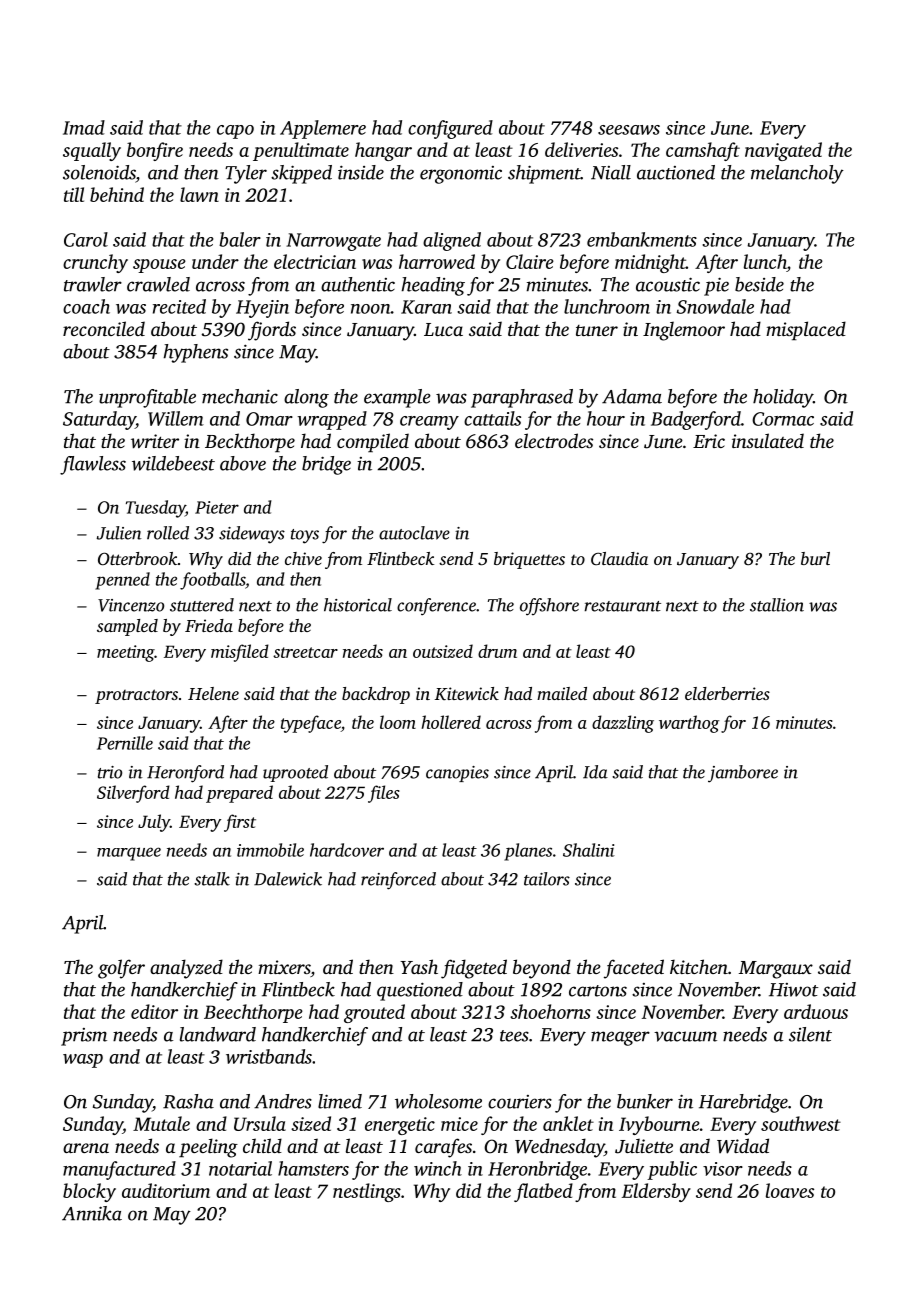  Describe the element at coordinates (84, 127) in the screenshot. I see `Imad` at that location.
